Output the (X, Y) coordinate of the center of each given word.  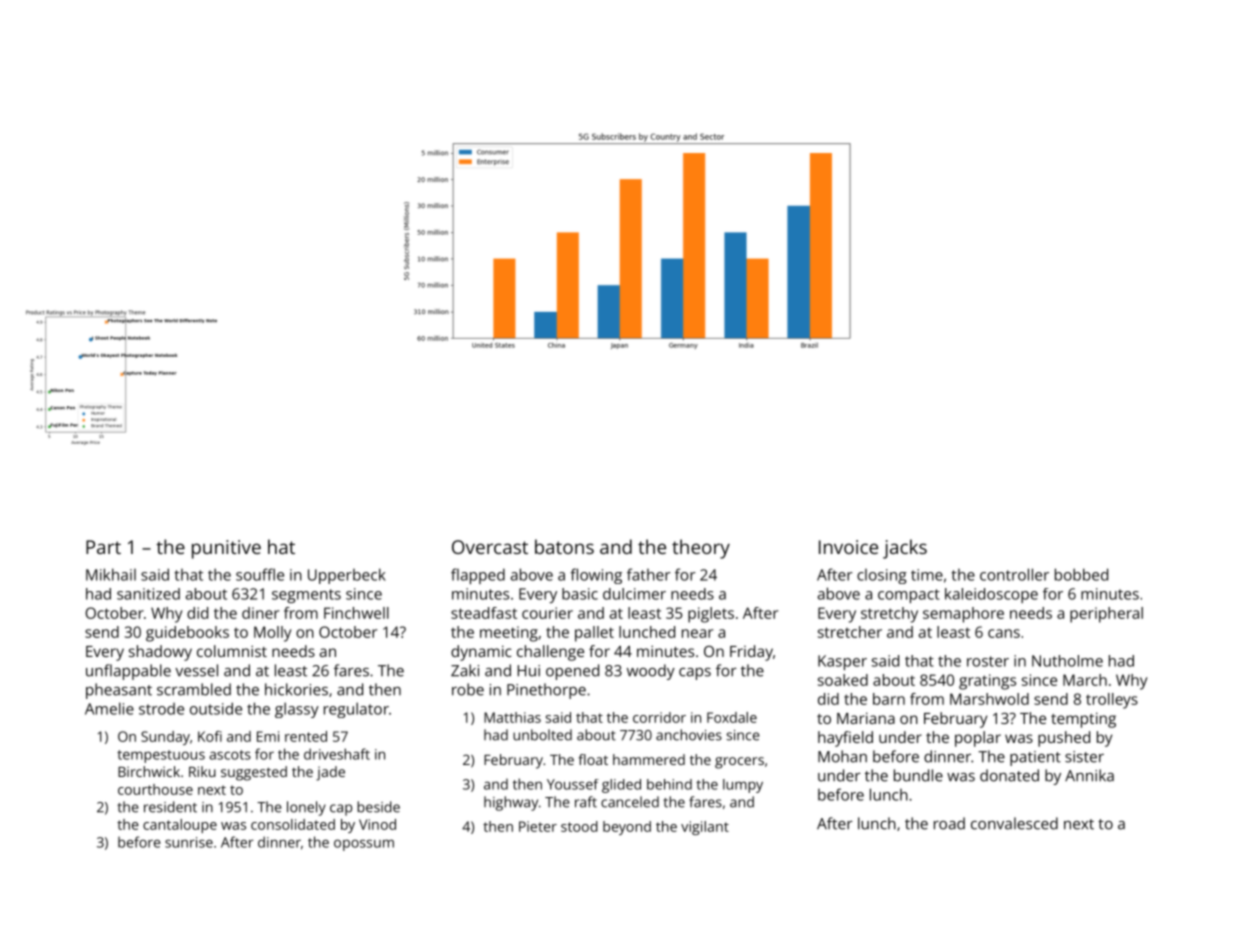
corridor (659, 717)
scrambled (194, 689)
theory (701, 549)
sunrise (189, 842)
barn (889, 699)
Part (103, 547)
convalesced (1014, 823)
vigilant (705, 828)
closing (882, 576)
